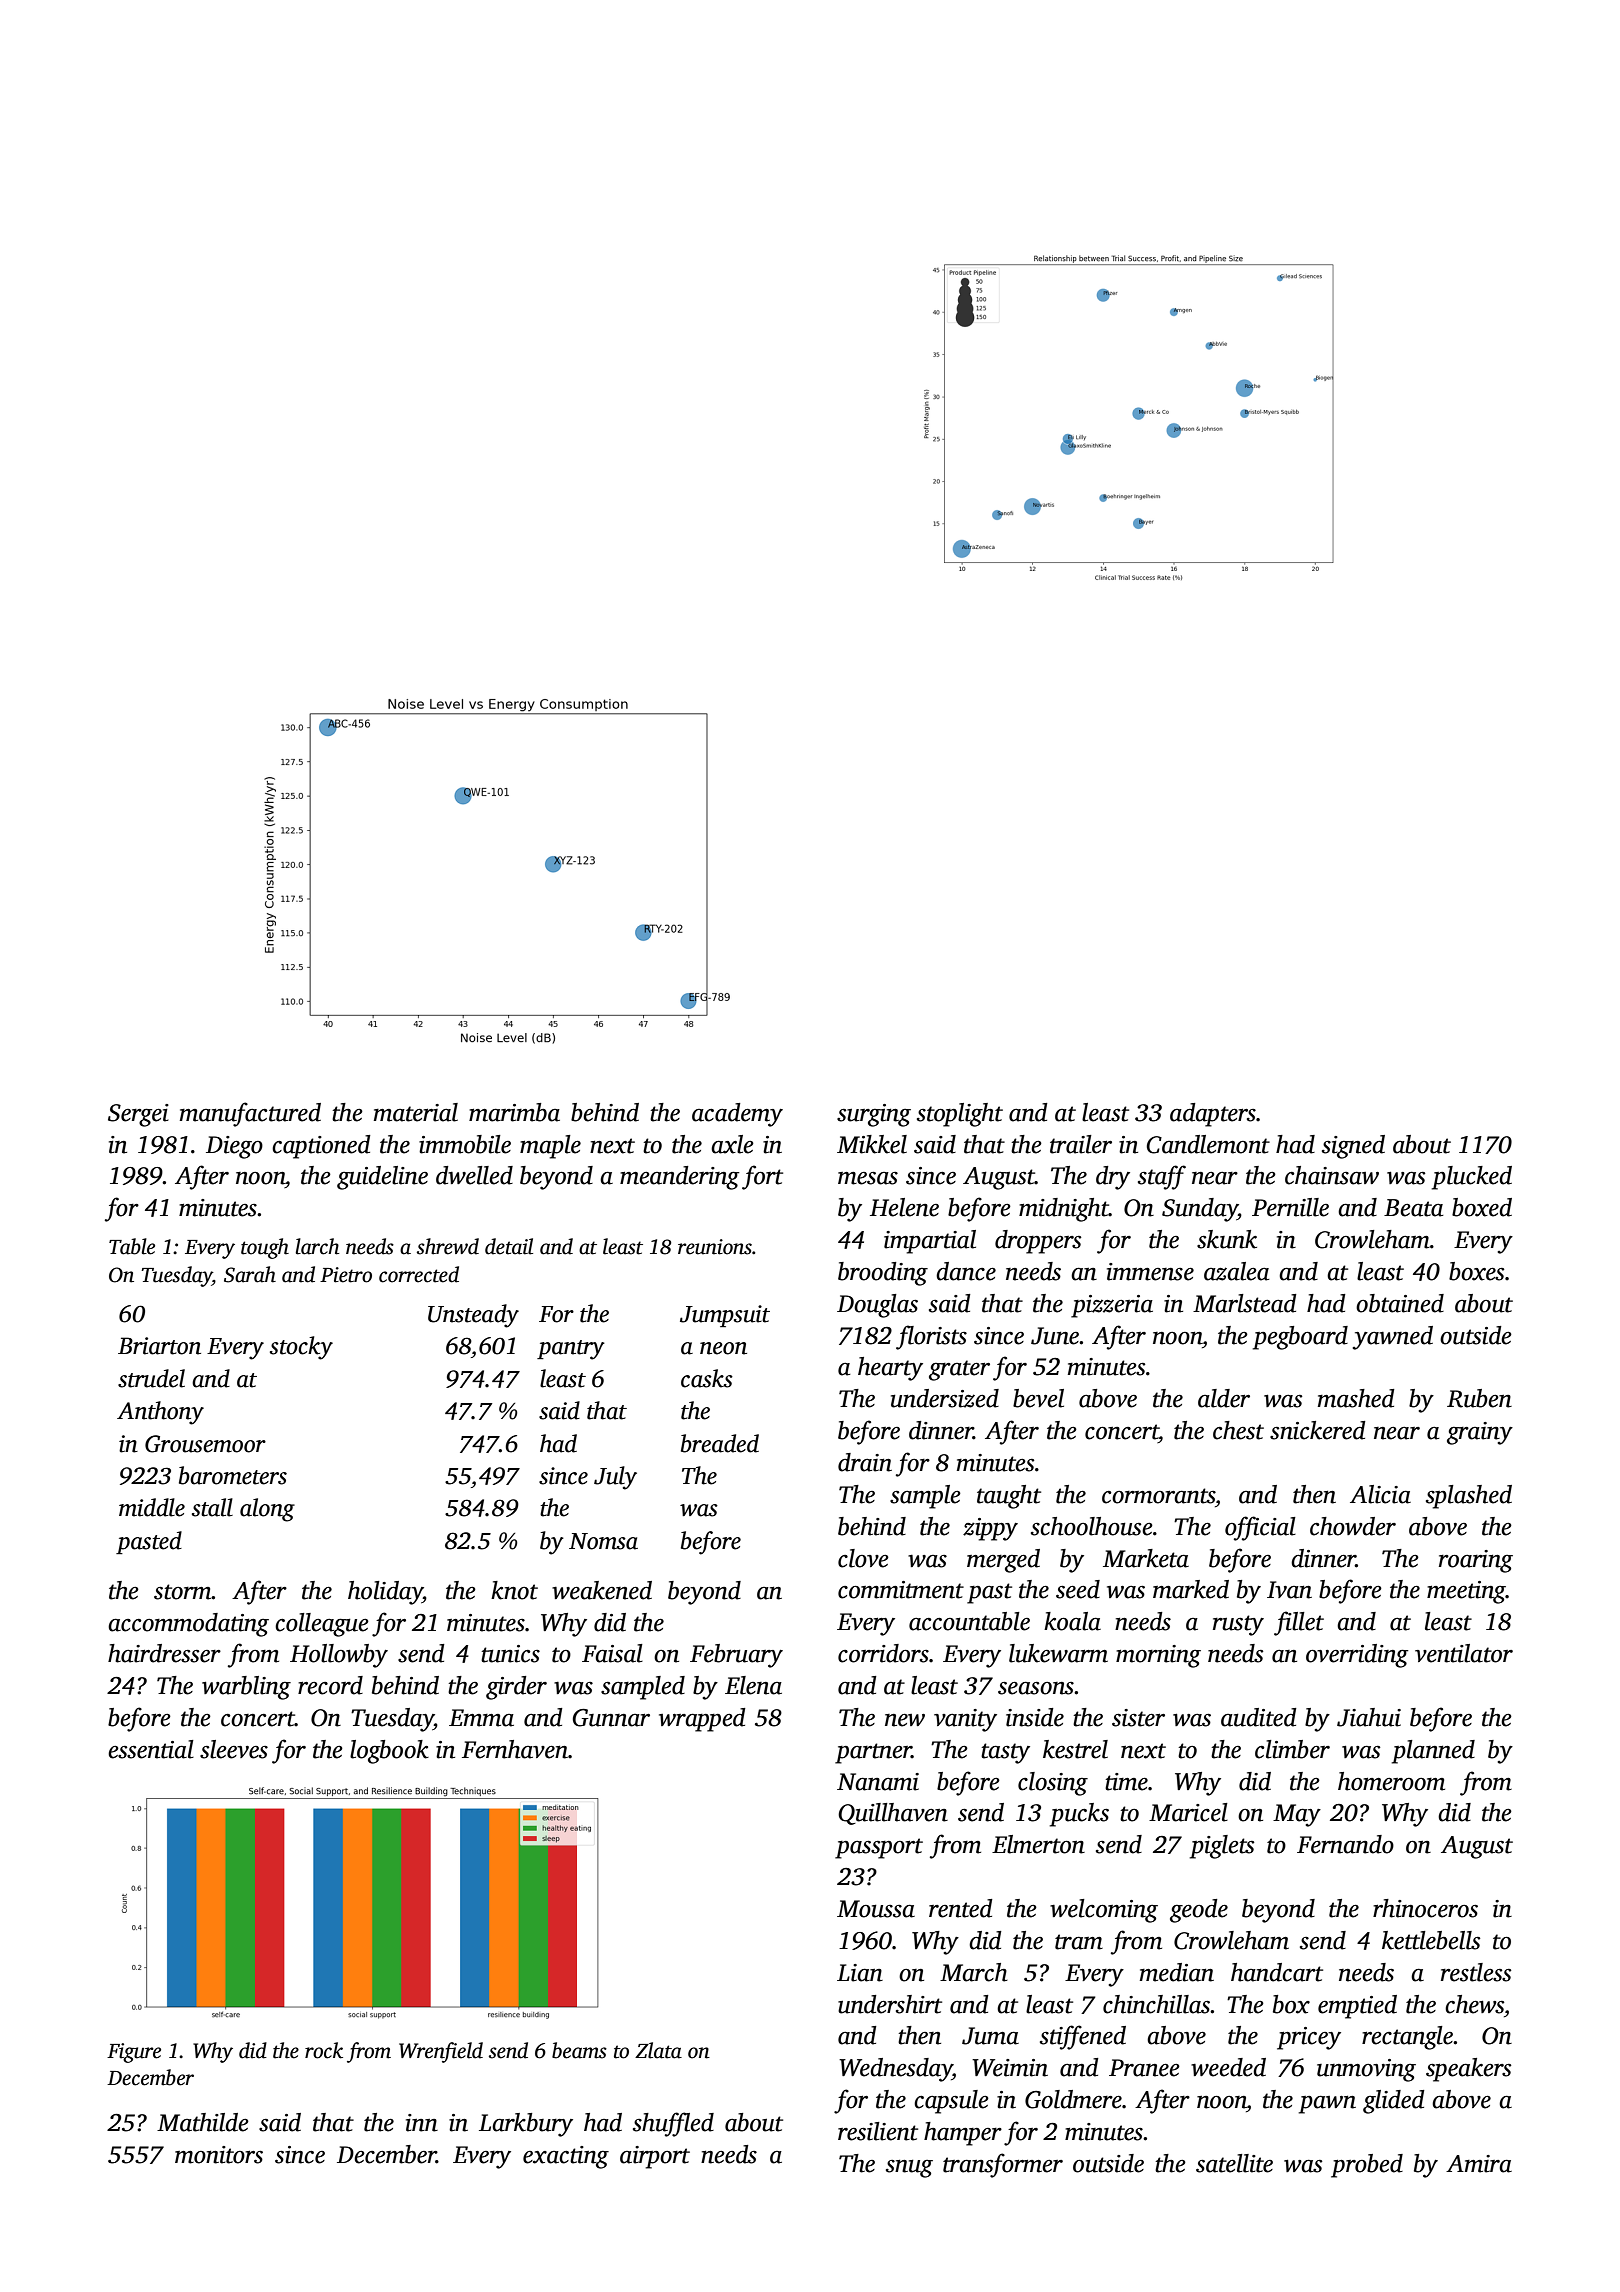  I want to click on staff, so click(1162, 1177).
